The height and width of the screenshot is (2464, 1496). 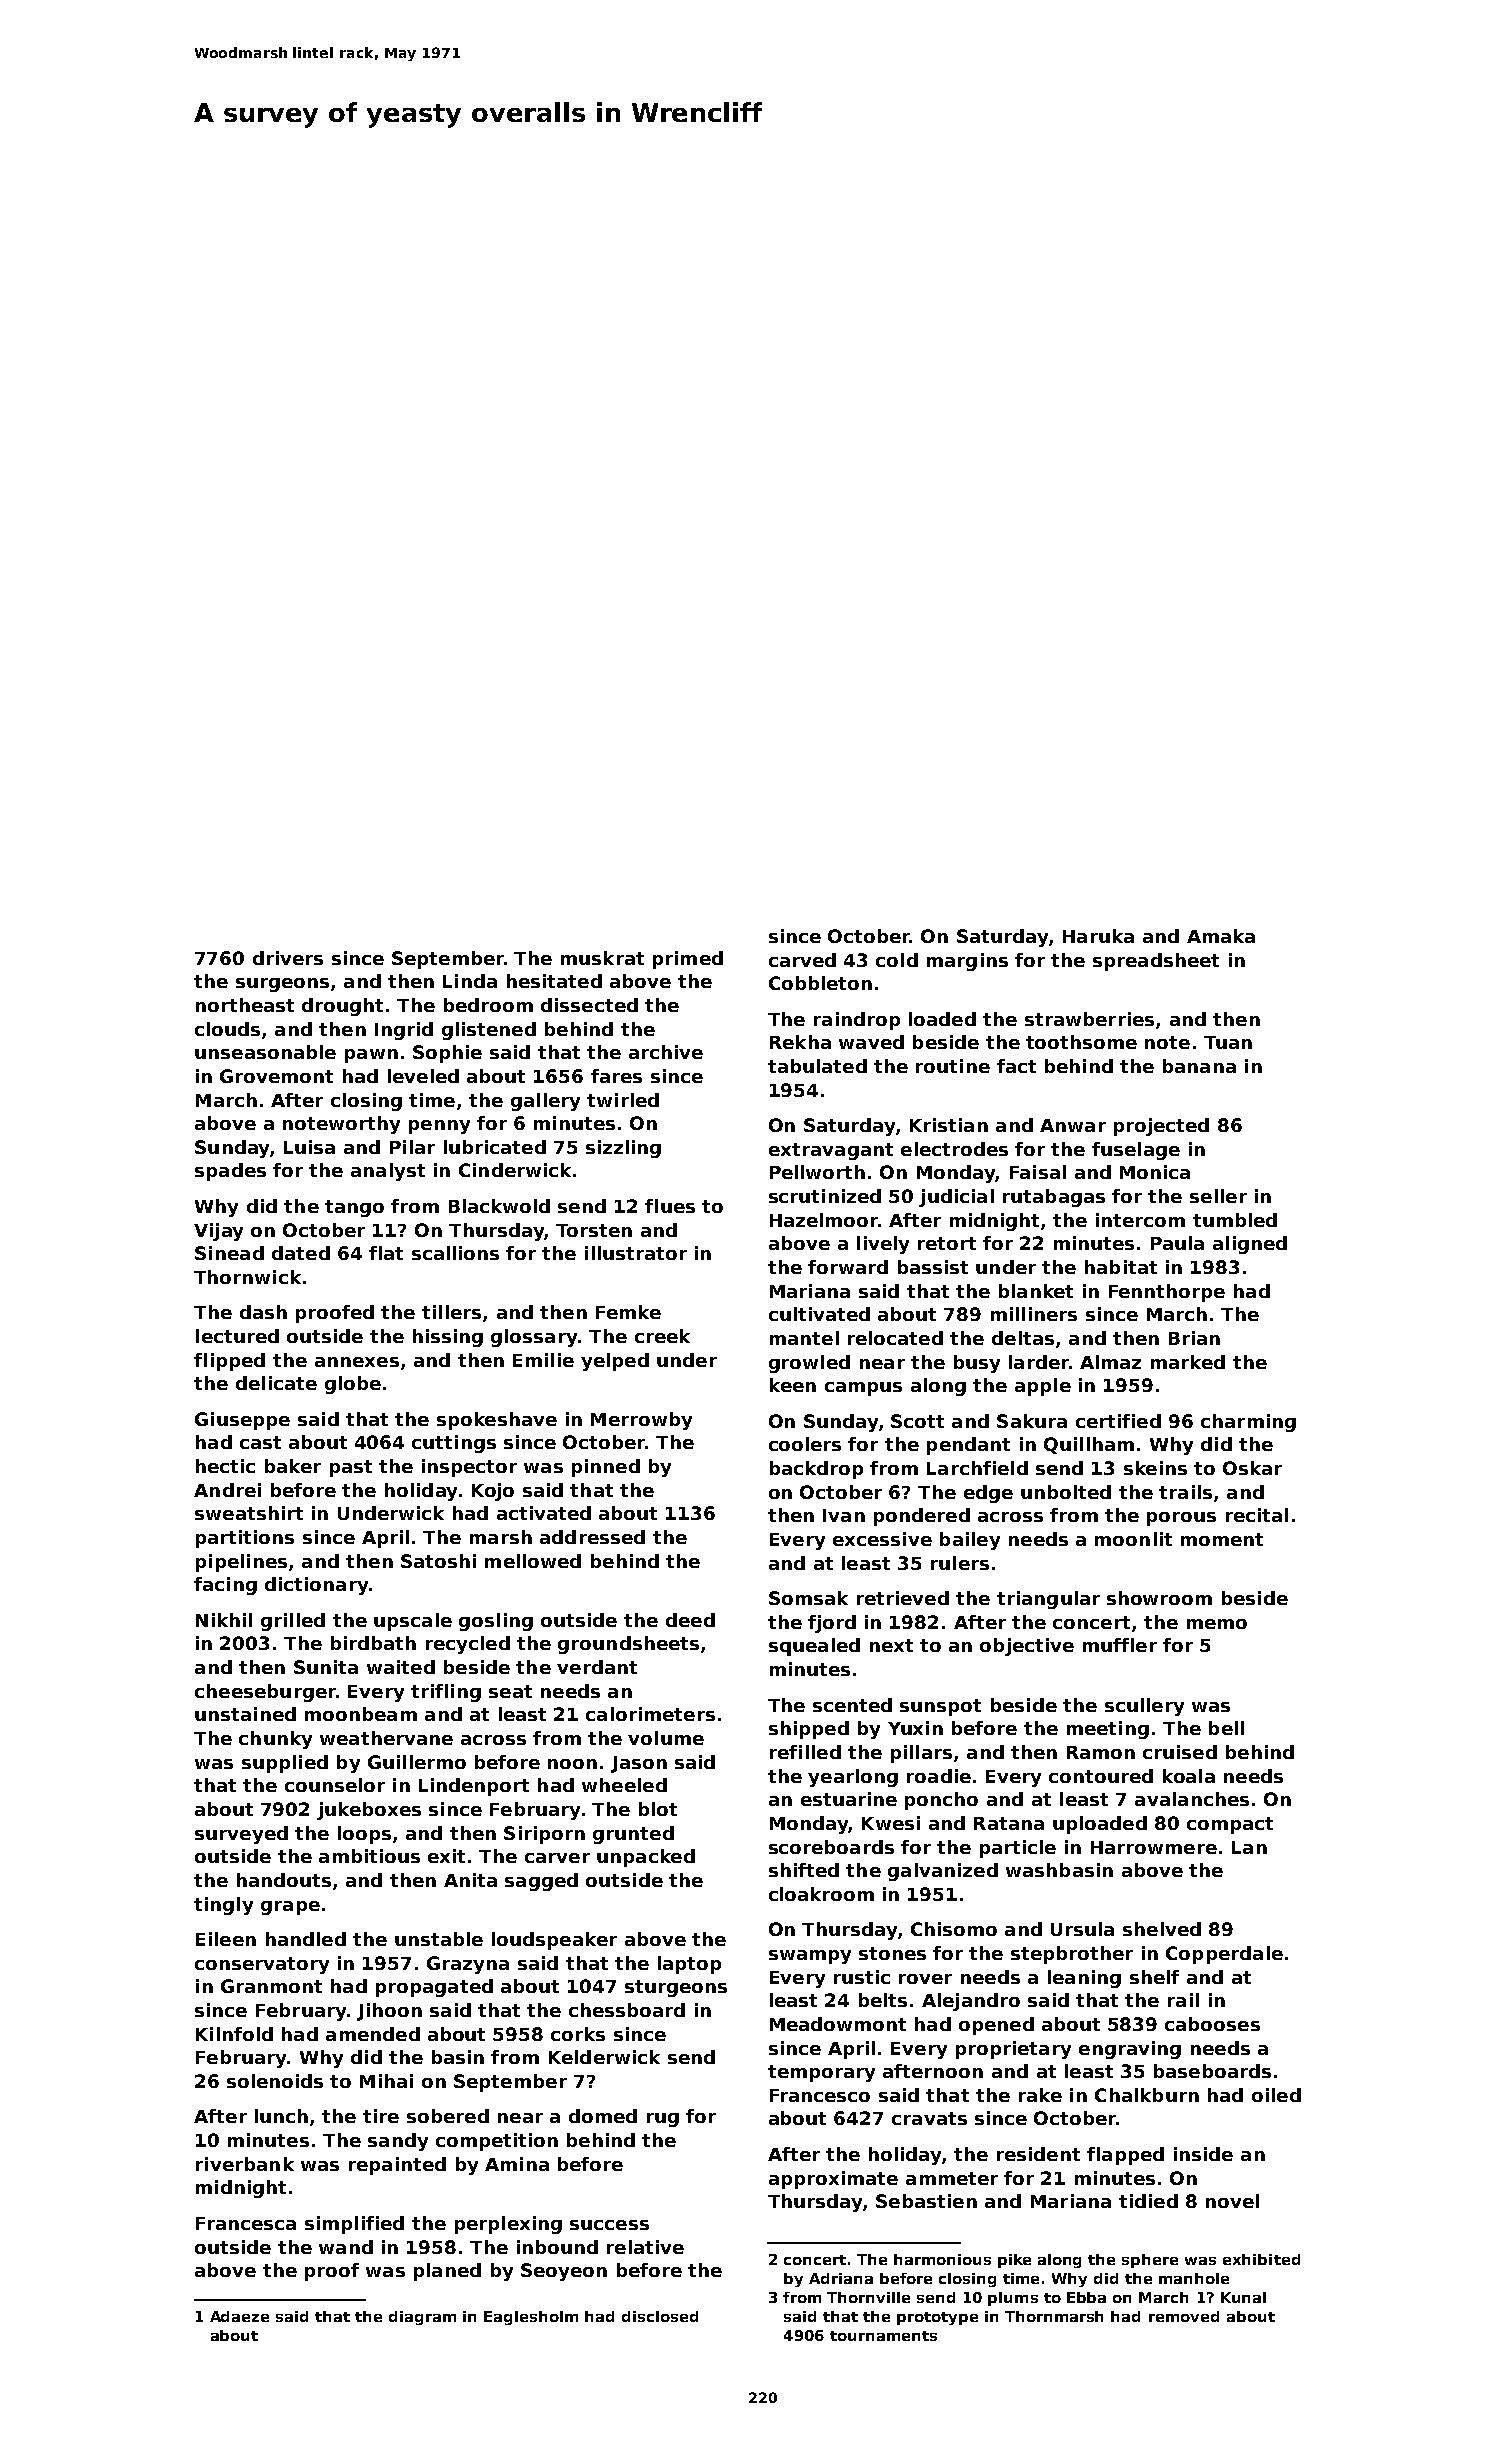 What do you see at coordinates (594, 1230) in the screenshot?
I see `Torsten` at bounding box center [594, 1230].
